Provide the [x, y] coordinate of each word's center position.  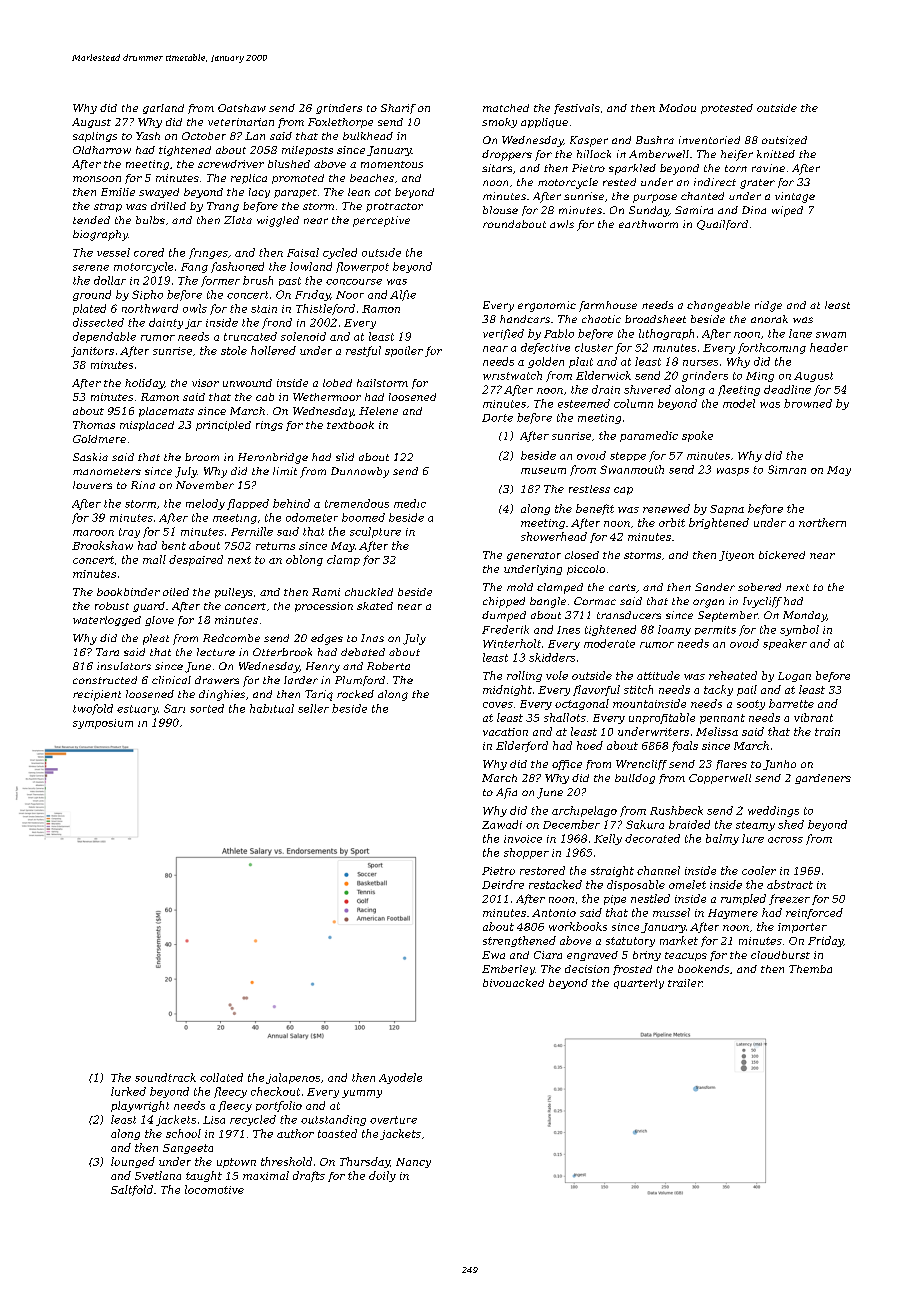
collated [221, 1077]
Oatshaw [242, 108]
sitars [497, 168]
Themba [810, 969]
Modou [677, 108]
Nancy [413, 1163]
